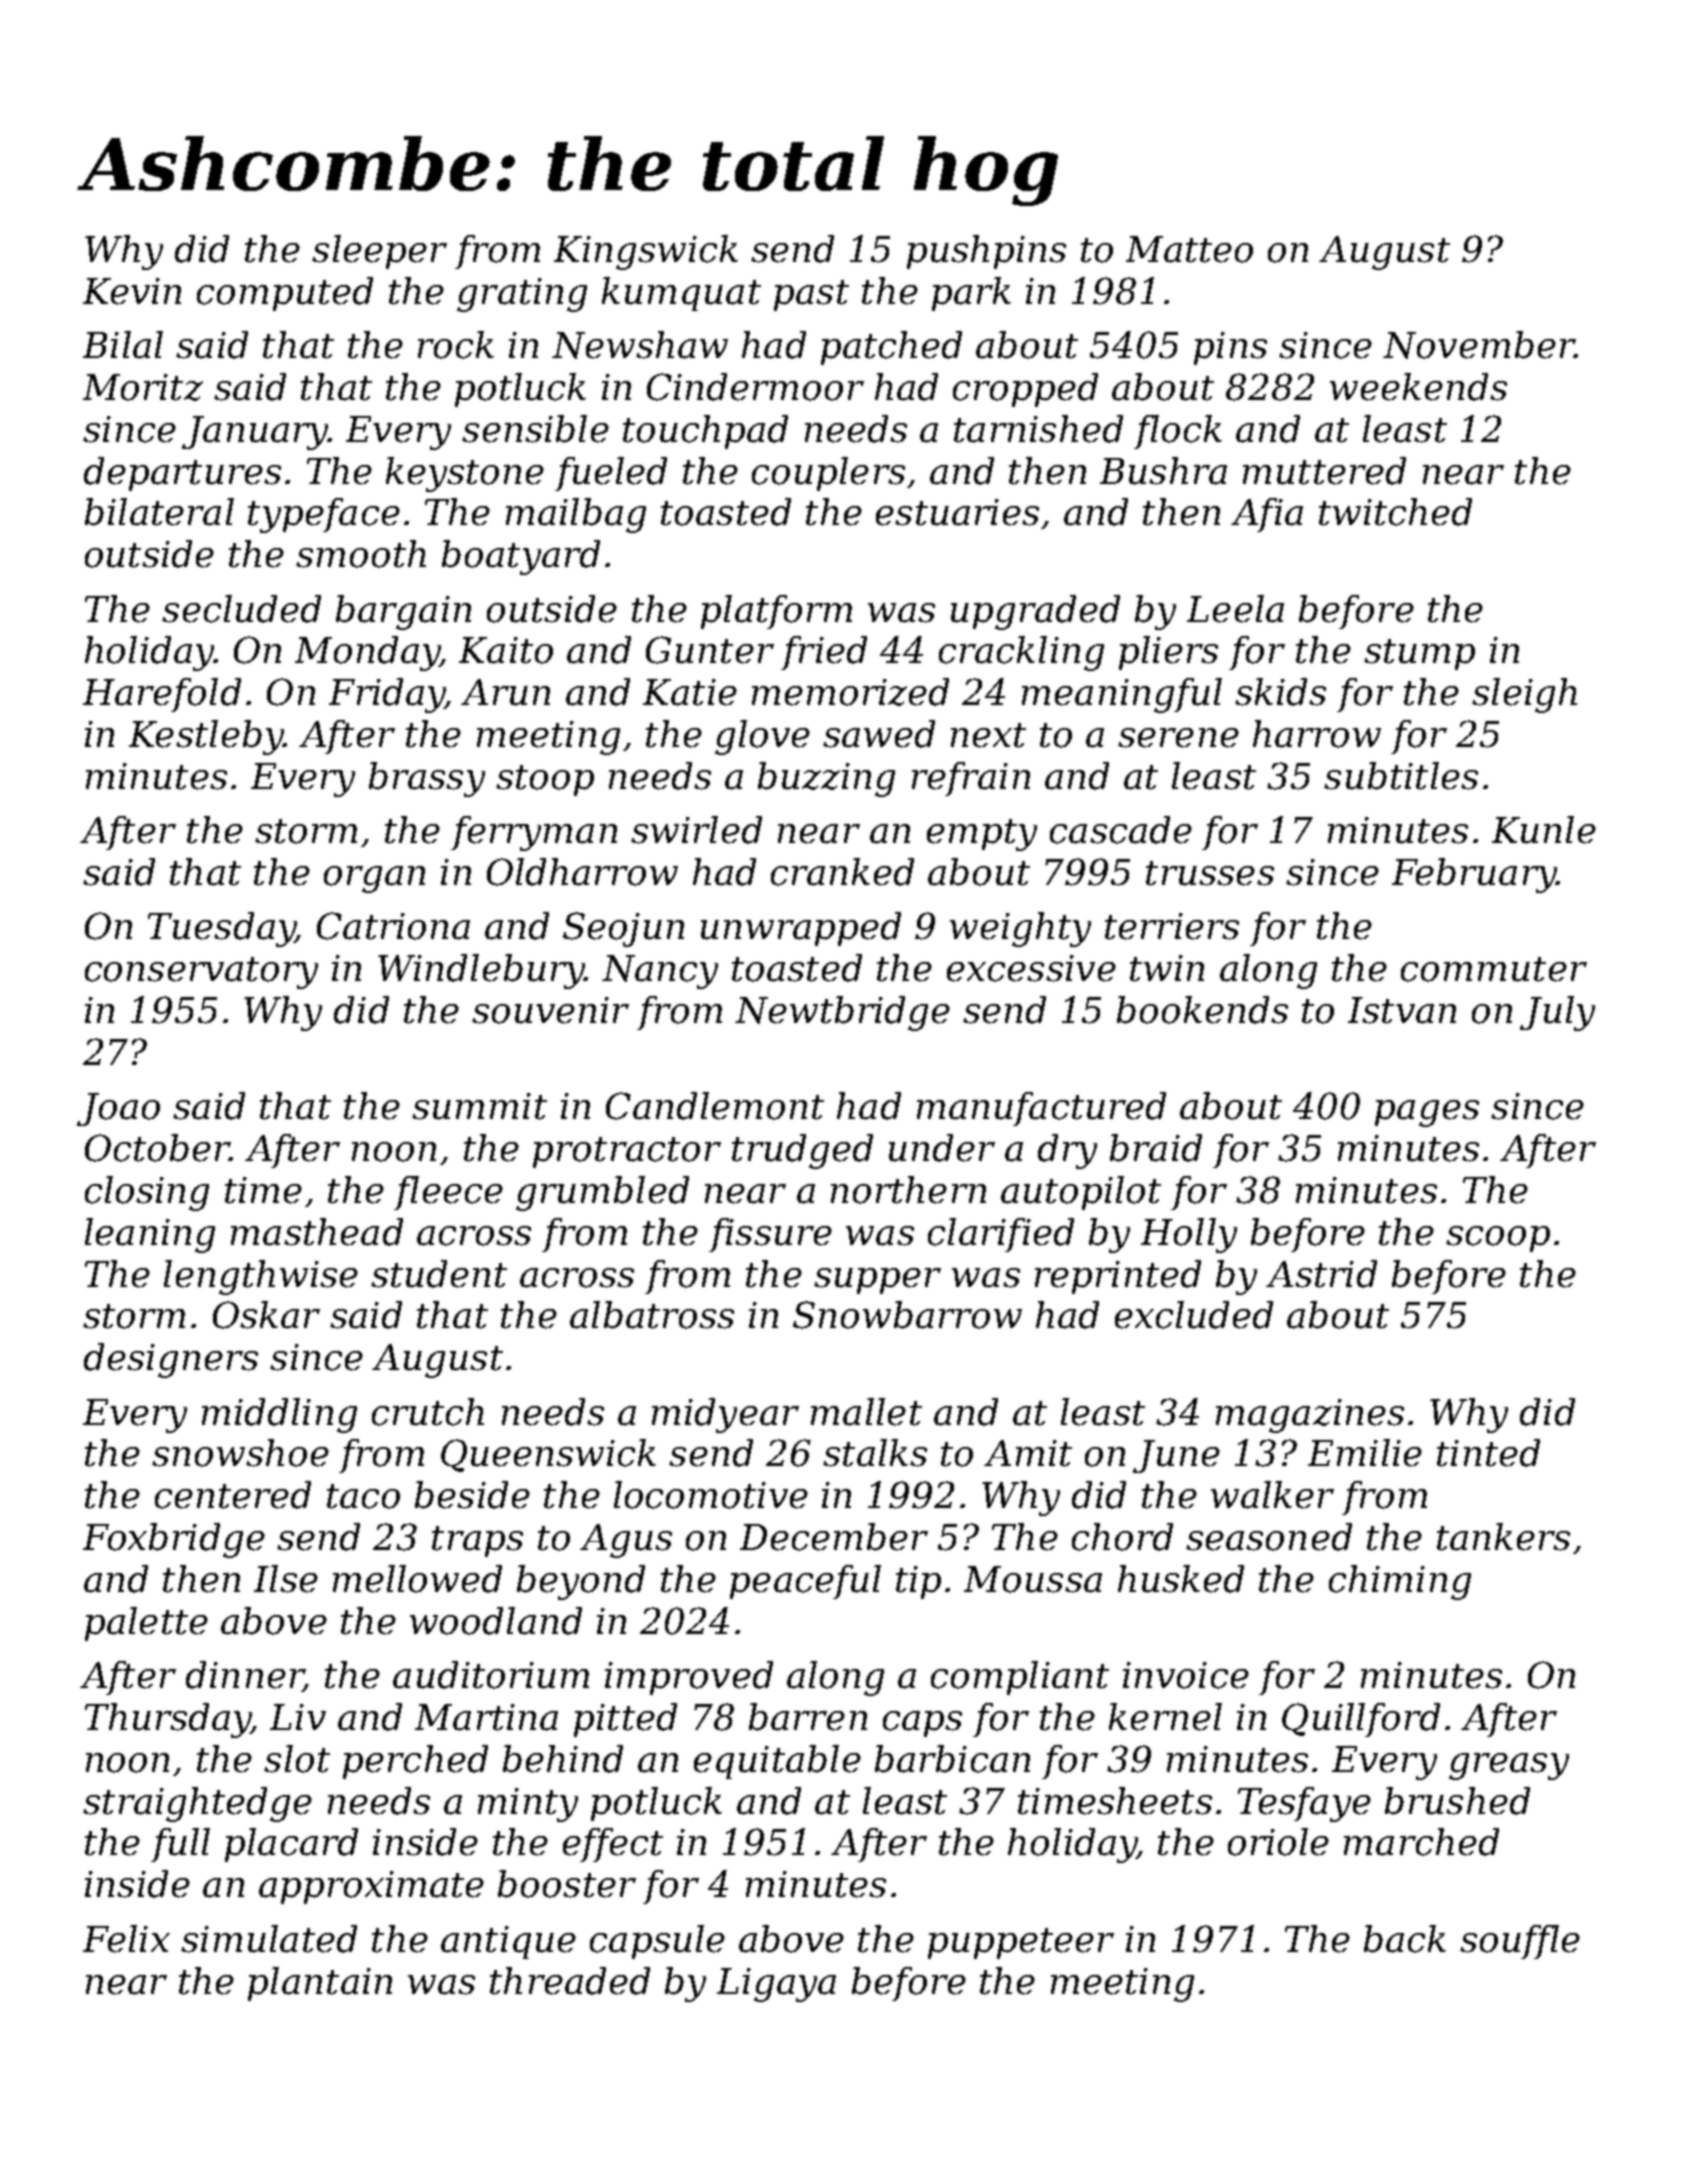  I want to click on palette, so click(146, 1624).
